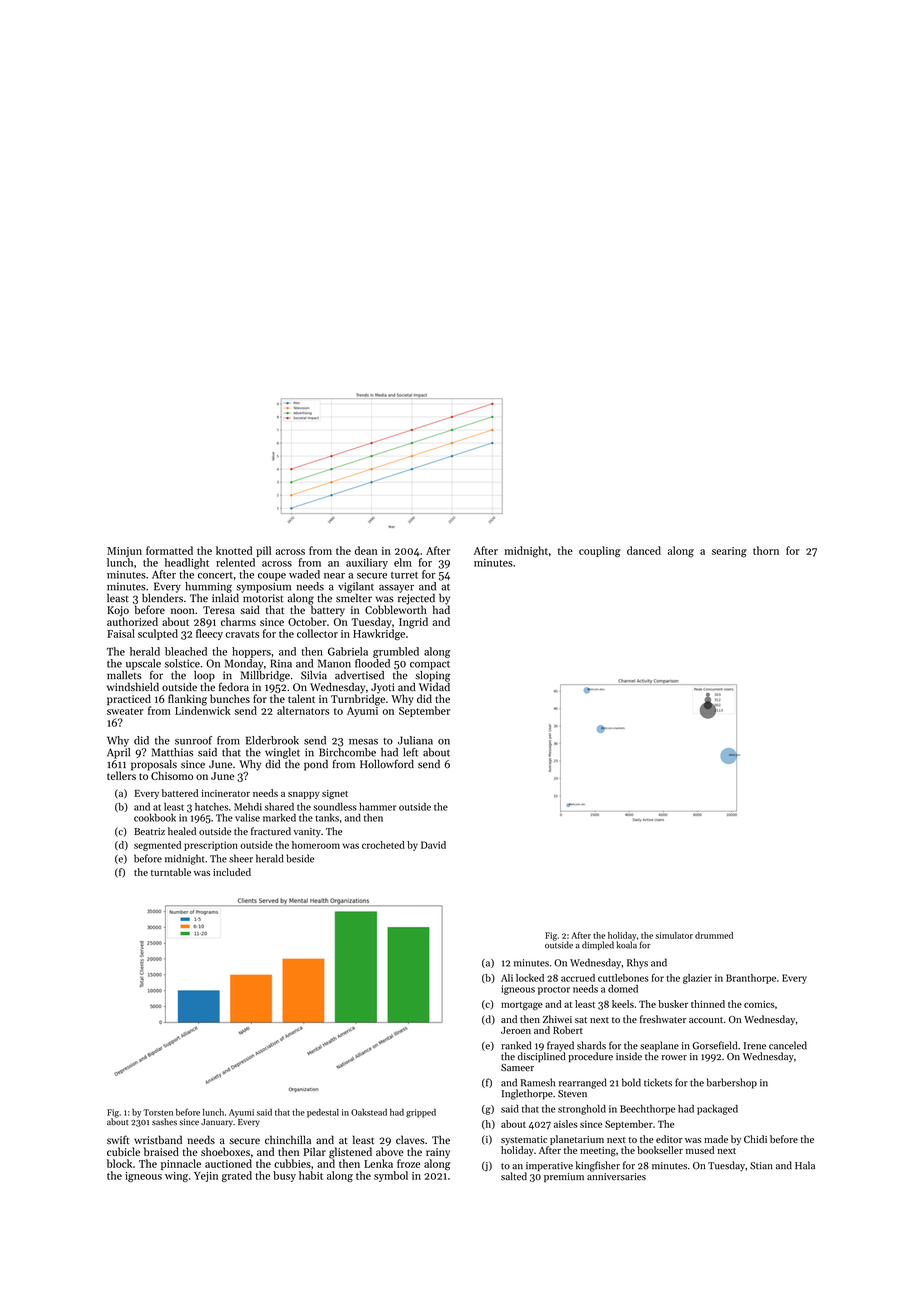  Describe the element at coordinates (169, 550) in the screenshot. I see `formatted` at that location.
